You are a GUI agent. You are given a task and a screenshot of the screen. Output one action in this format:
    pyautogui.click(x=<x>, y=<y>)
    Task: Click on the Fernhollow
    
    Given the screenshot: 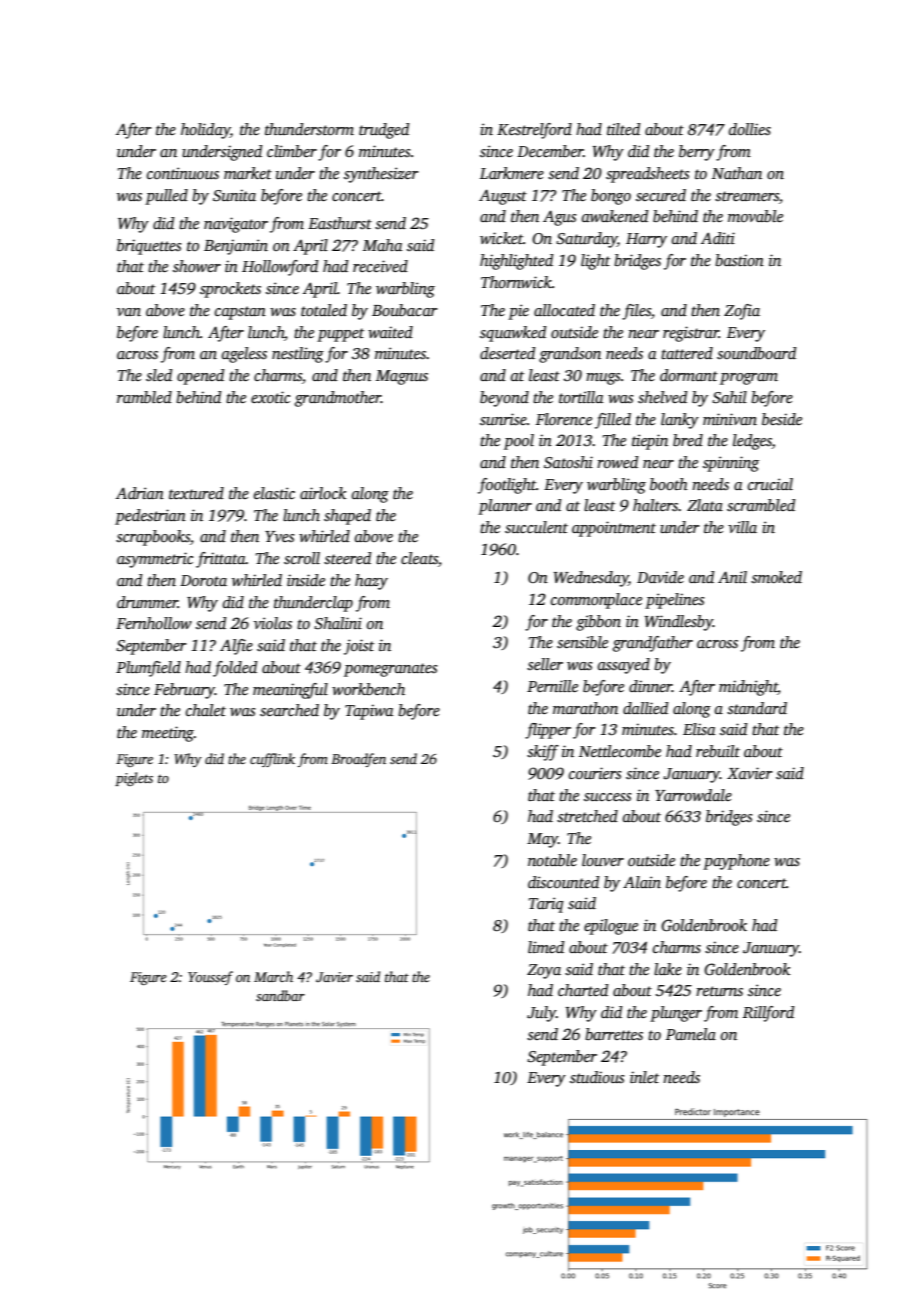 What is the action you would take?
    pyautogui.click(x=154, y=623)
